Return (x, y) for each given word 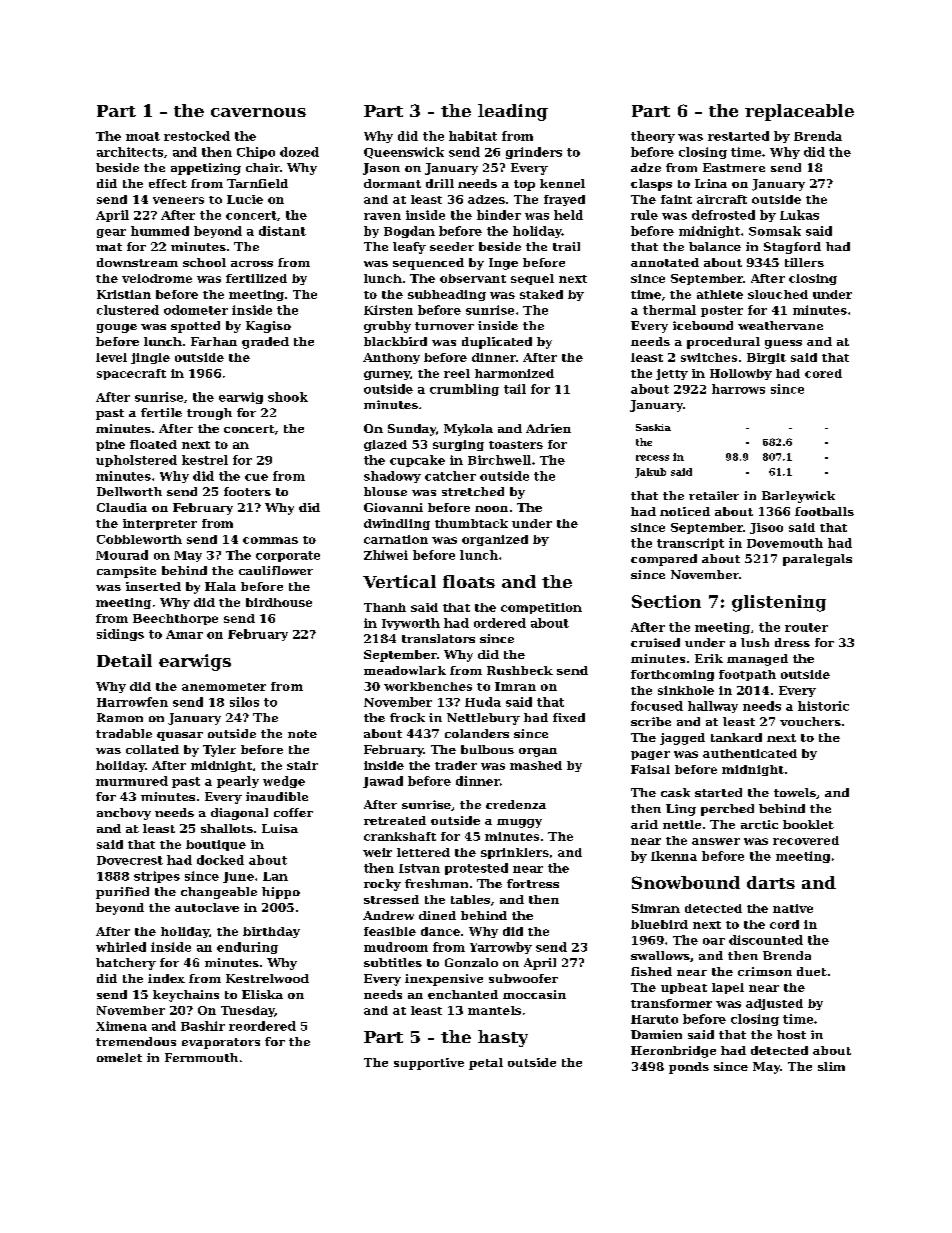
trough (209, 414)
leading (513, 112)
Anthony (391, 358)
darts (771, 882)
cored (823, 373)
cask (675, 792)
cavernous (258, 112)
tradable (124, 733)
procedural (723, 343)
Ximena (121, 1026)
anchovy (124, 814)
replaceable (799, 112)
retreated (395, 820)
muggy (519, 823)
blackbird (395, 341)
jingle (150, 358)
